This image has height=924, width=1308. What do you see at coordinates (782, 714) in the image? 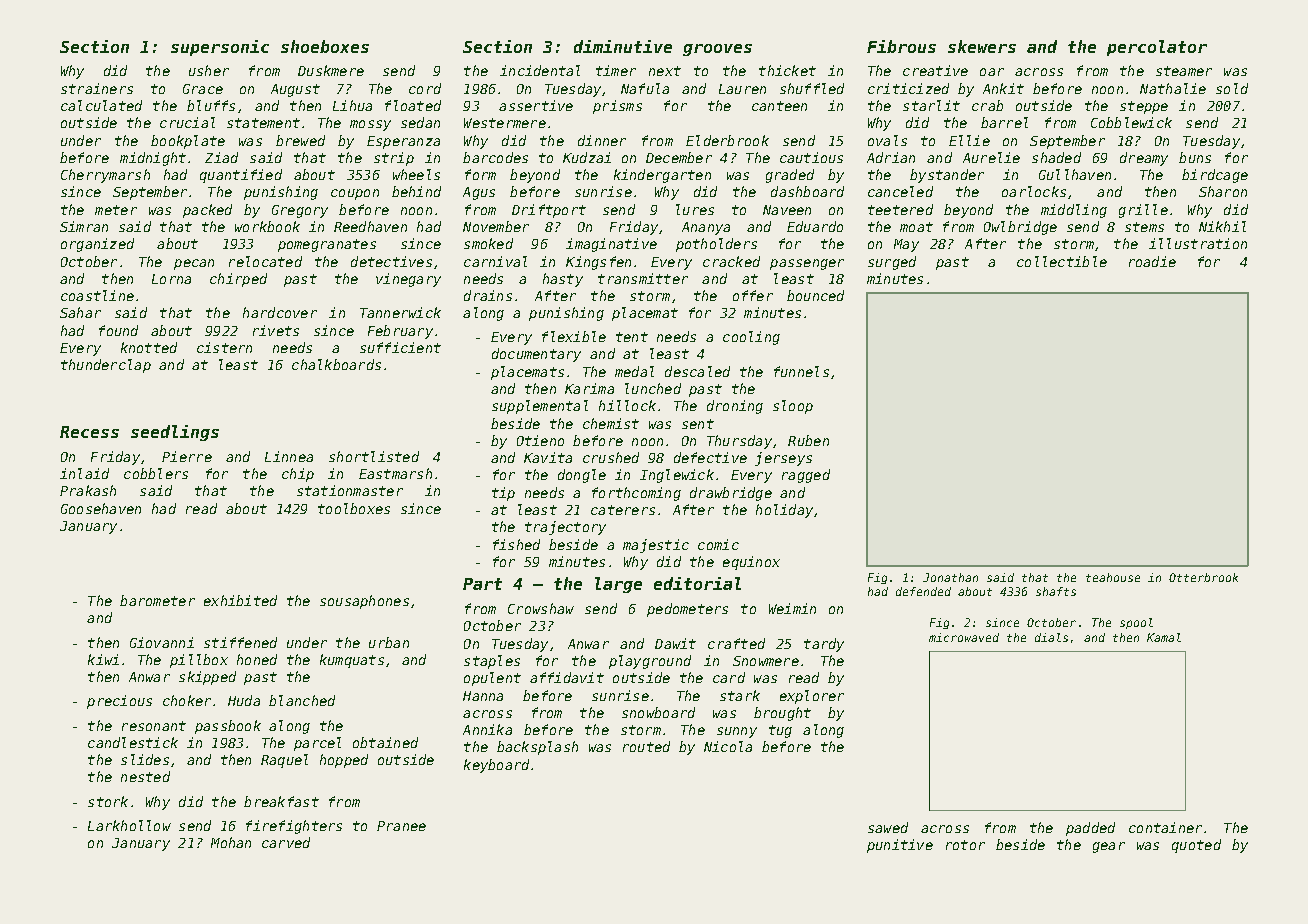
I see `brought` at bounding box center [782, 714].
